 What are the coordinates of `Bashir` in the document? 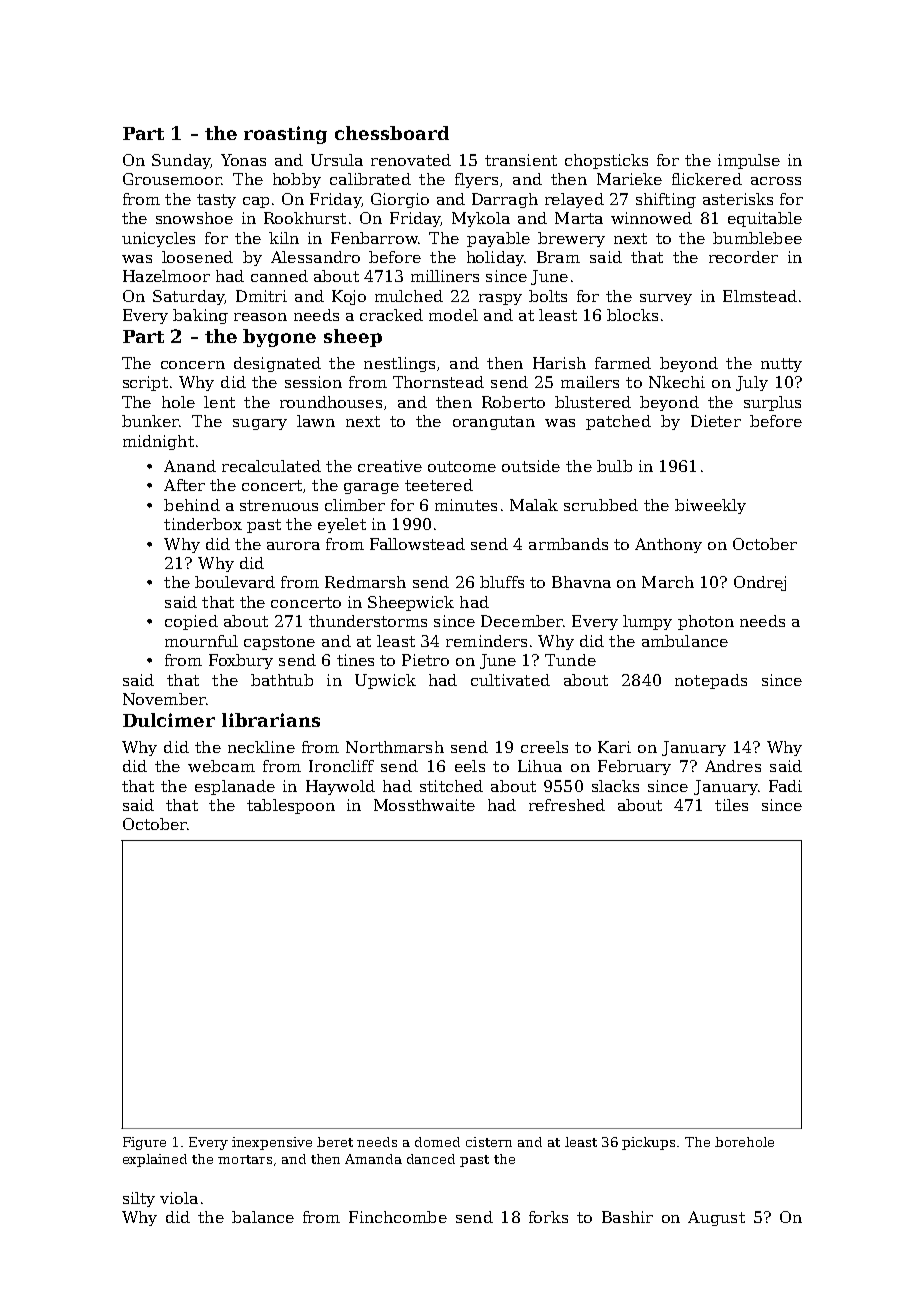 It's located at (627, 1217).
